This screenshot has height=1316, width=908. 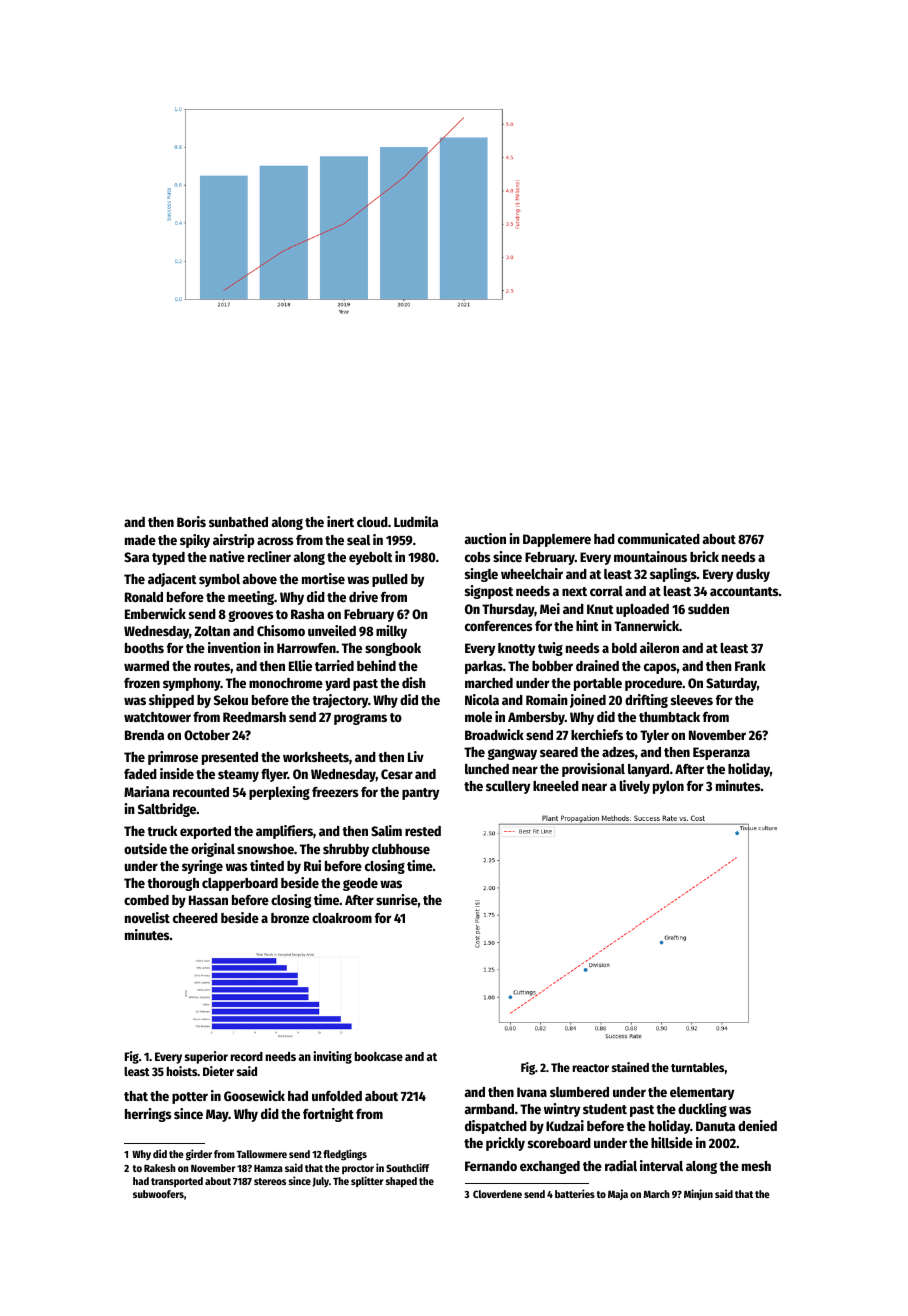 What do you see at coordinates (190, 1098) in the screenshot?
I see `potter` at bounding box center [190, 1098].
